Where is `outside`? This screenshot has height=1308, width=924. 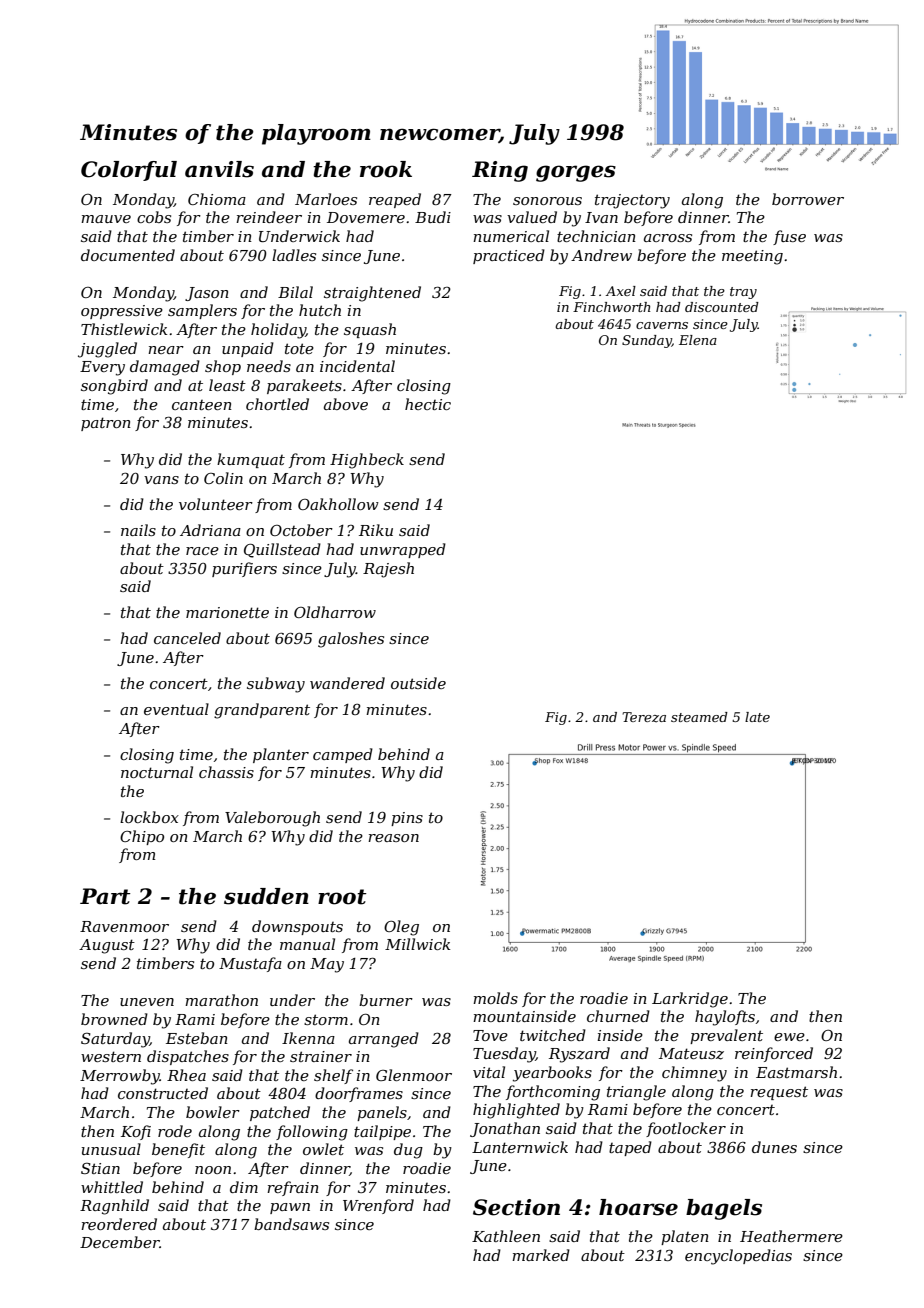
outside is located at coordinates (418, 683).
